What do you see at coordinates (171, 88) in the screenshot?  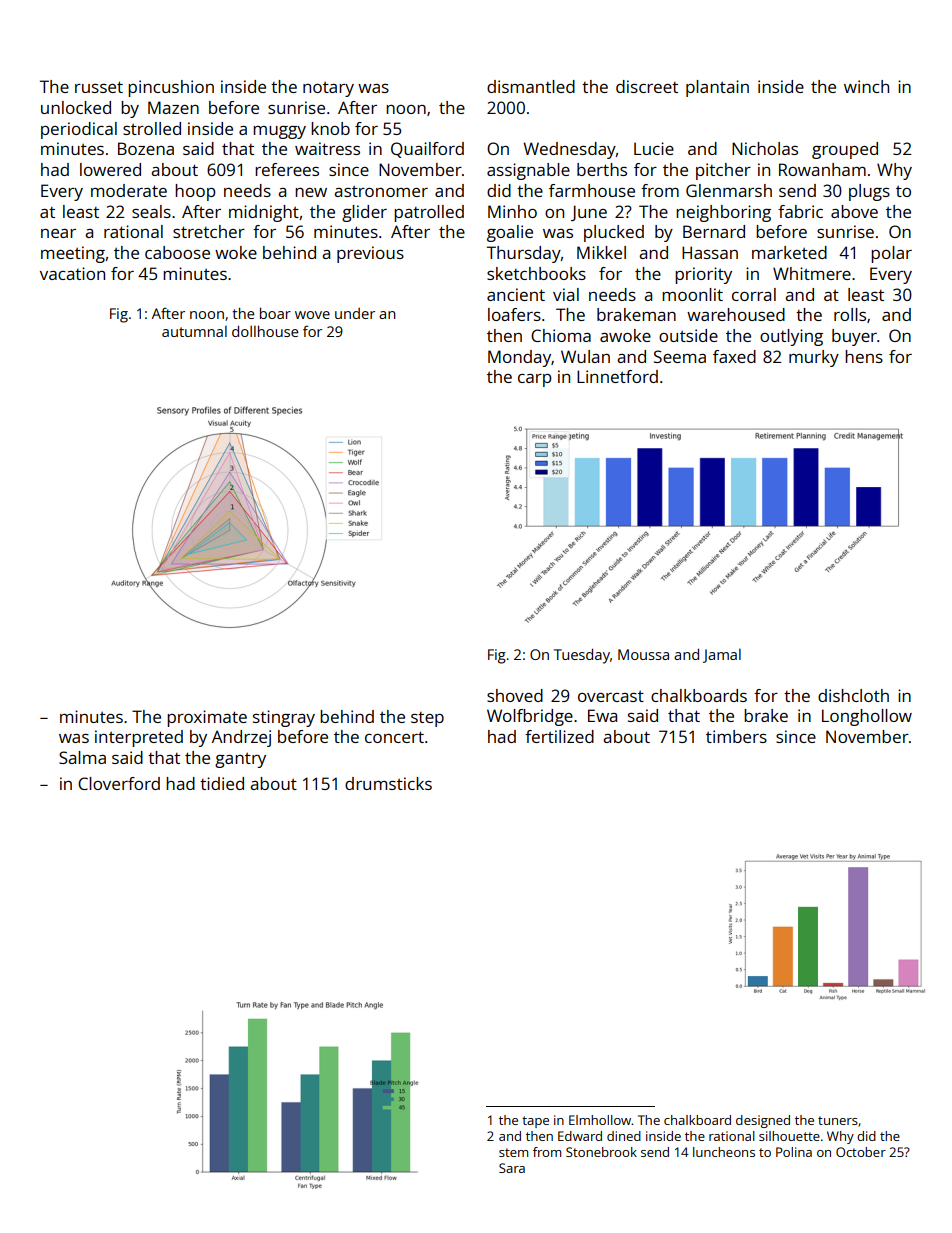 I see `pincushion` at bounding box center [171, 88].
